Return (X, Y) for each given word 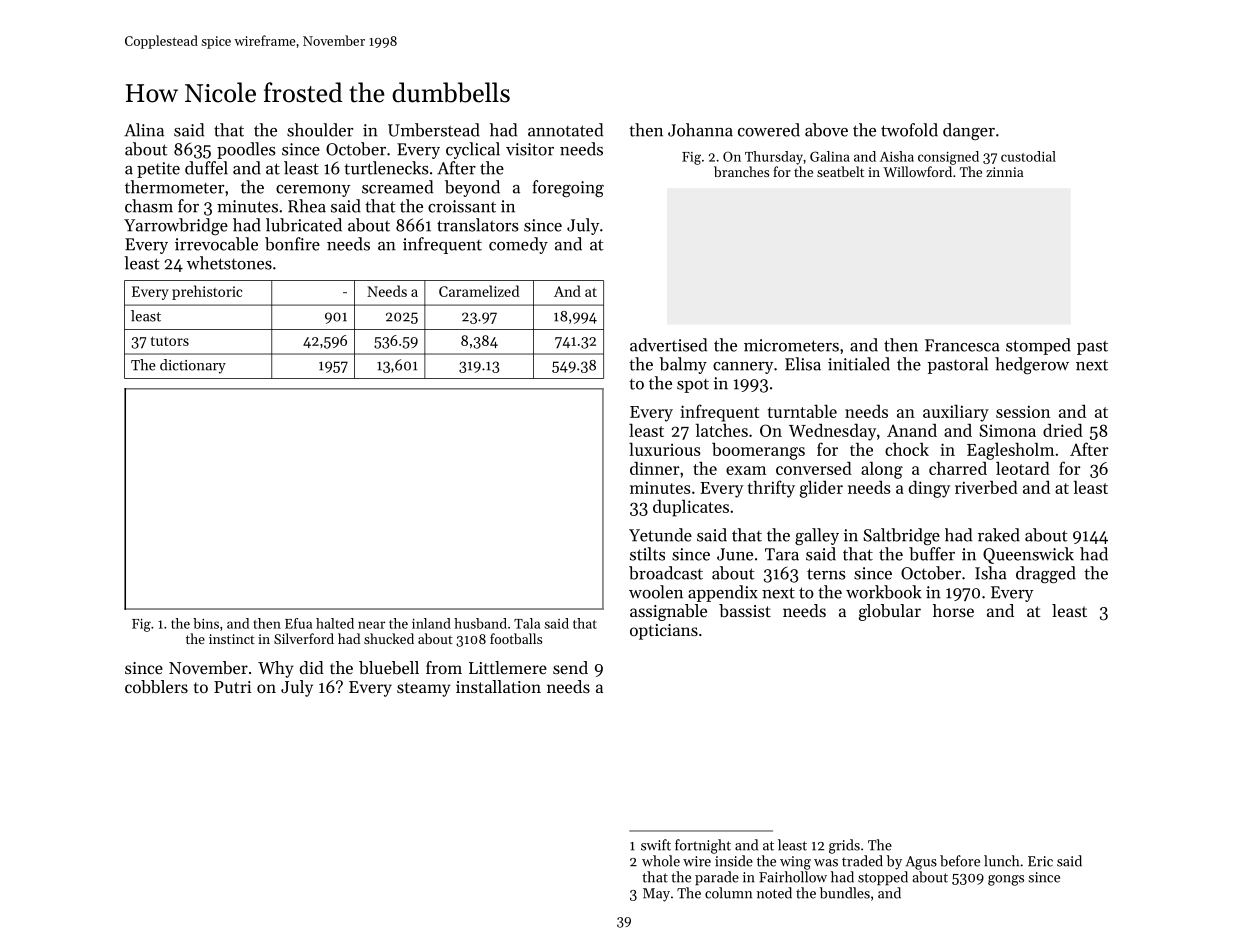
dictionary (193, 366)
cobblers (156, 686)
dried (1063, 430)
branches (741, 171)
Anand (912, 430)
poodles (246, 150)
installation (498, 686)
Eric (1040, 861)
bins (206, 623)
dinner (655, 468)
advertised (668, 345)
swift (656, 845)
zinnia (1004, 172)
